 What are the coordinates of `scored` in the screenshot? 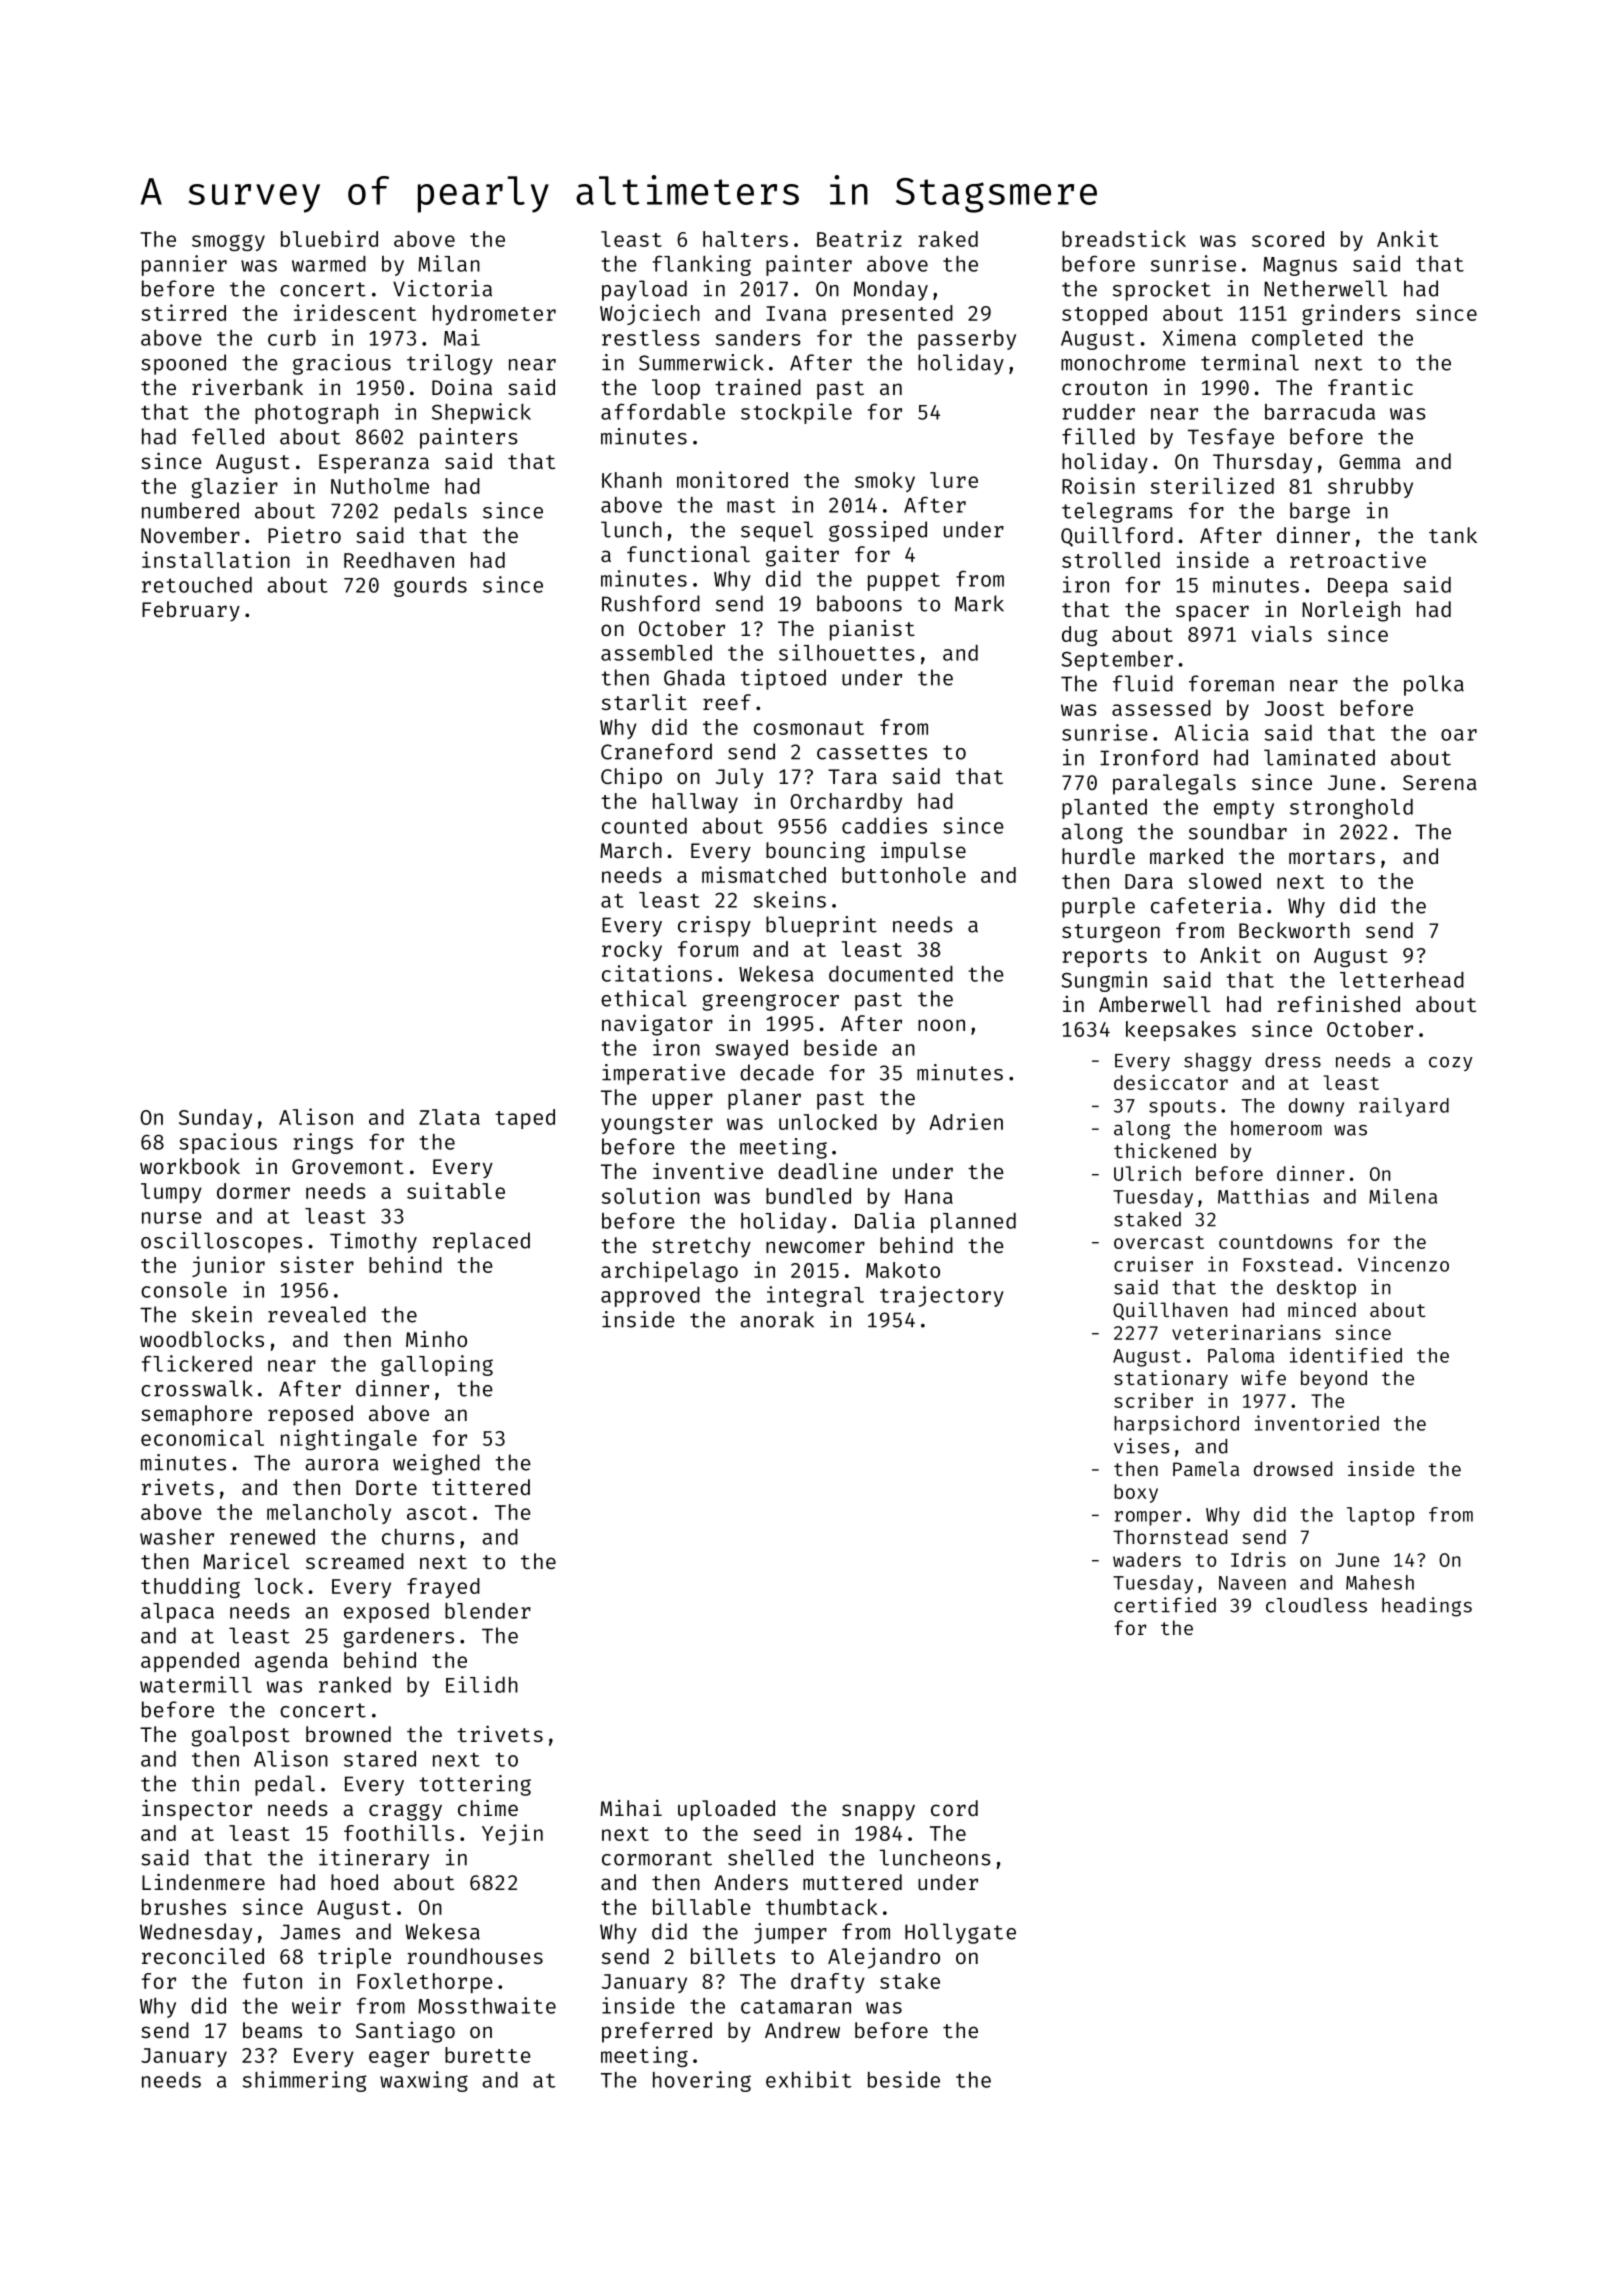 It's located at (1288, 239).
